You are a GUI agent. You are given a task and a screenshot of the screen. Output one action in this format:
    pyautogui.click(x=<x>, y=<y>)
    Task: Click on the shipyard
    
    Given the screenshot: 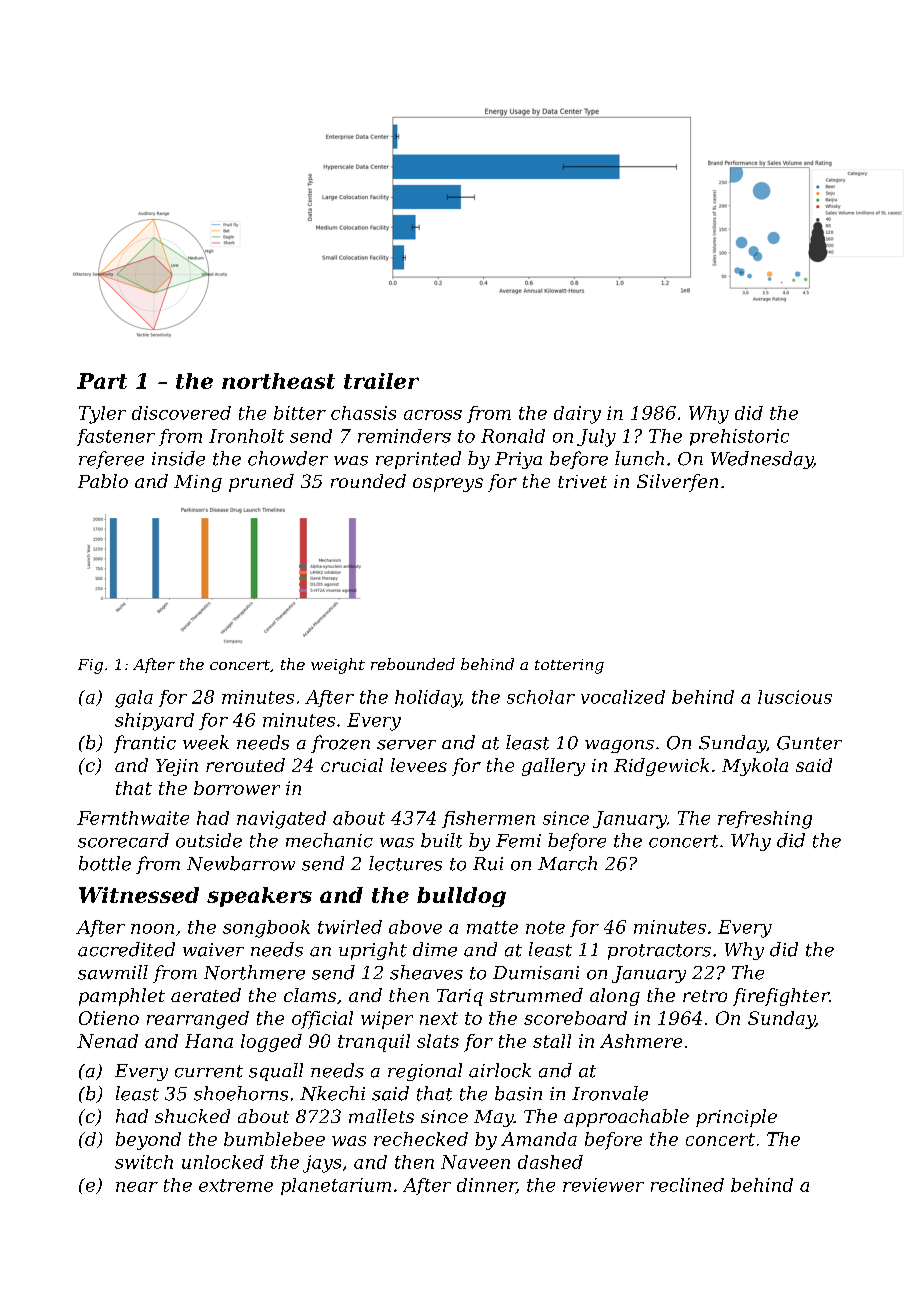 What is the action you would take?
    pyautogui.click(x=154, y=722)
